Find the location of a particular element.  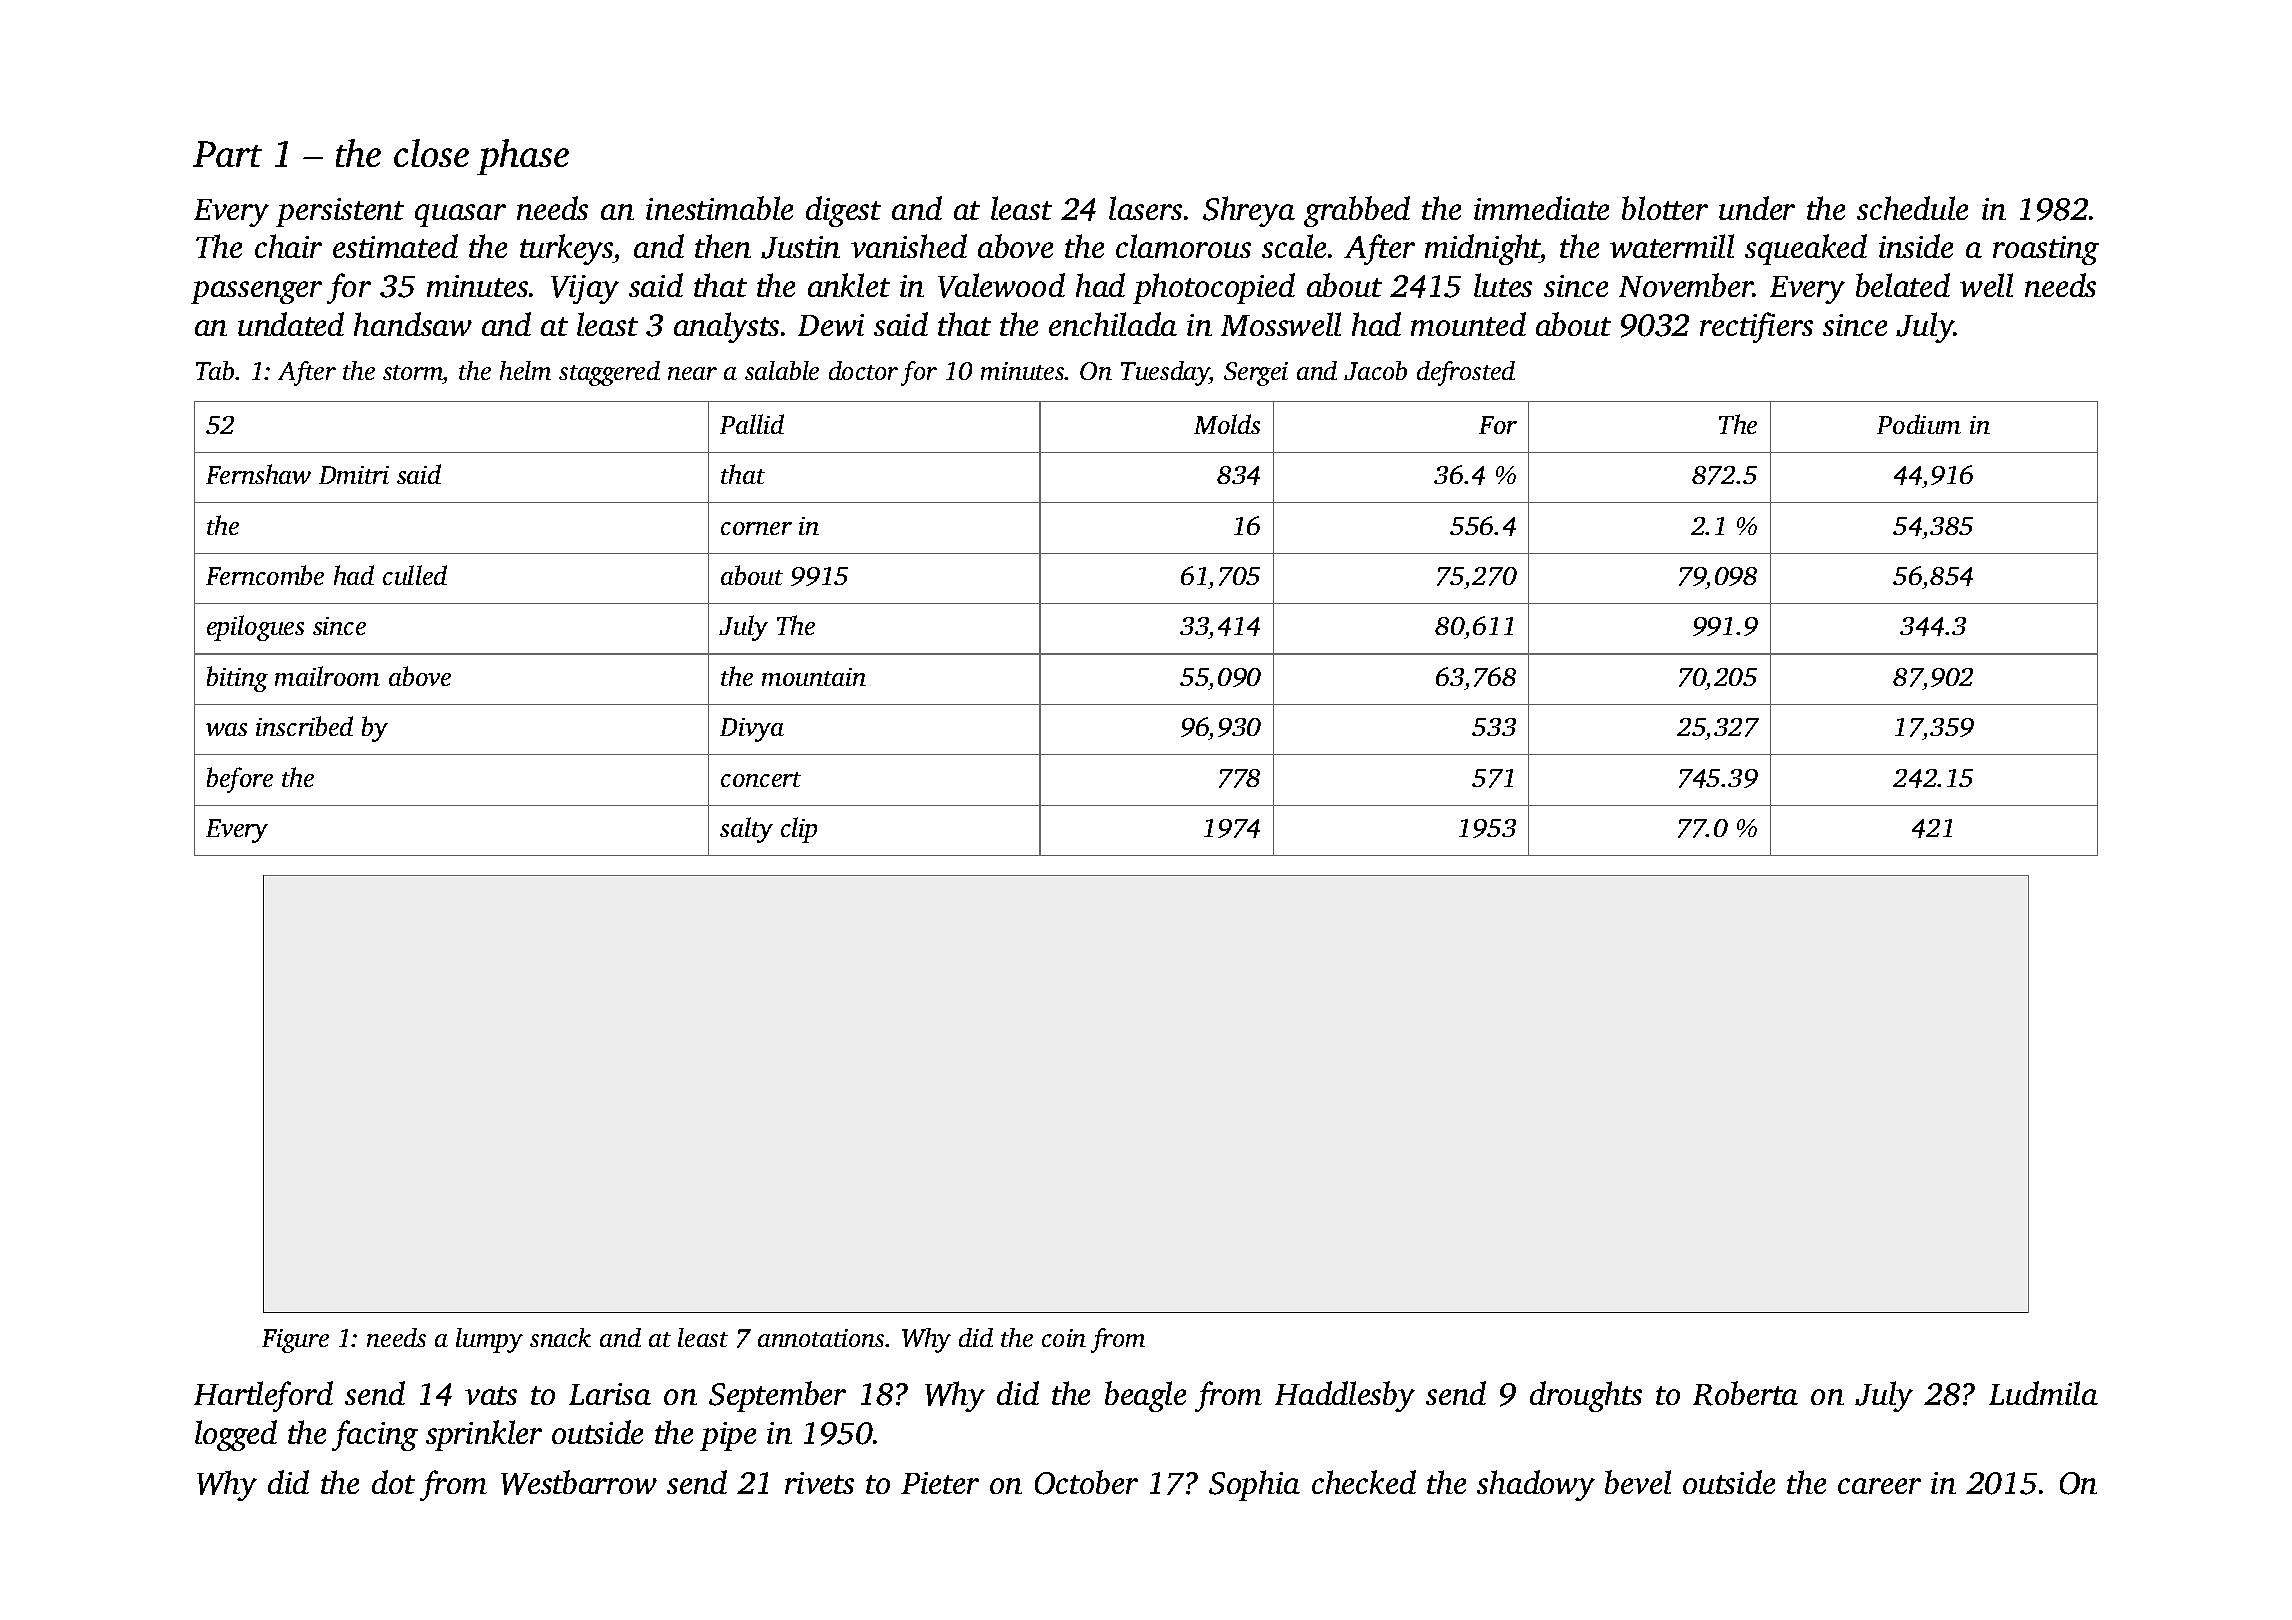

Podium is located at coordinates (1919, 424).
